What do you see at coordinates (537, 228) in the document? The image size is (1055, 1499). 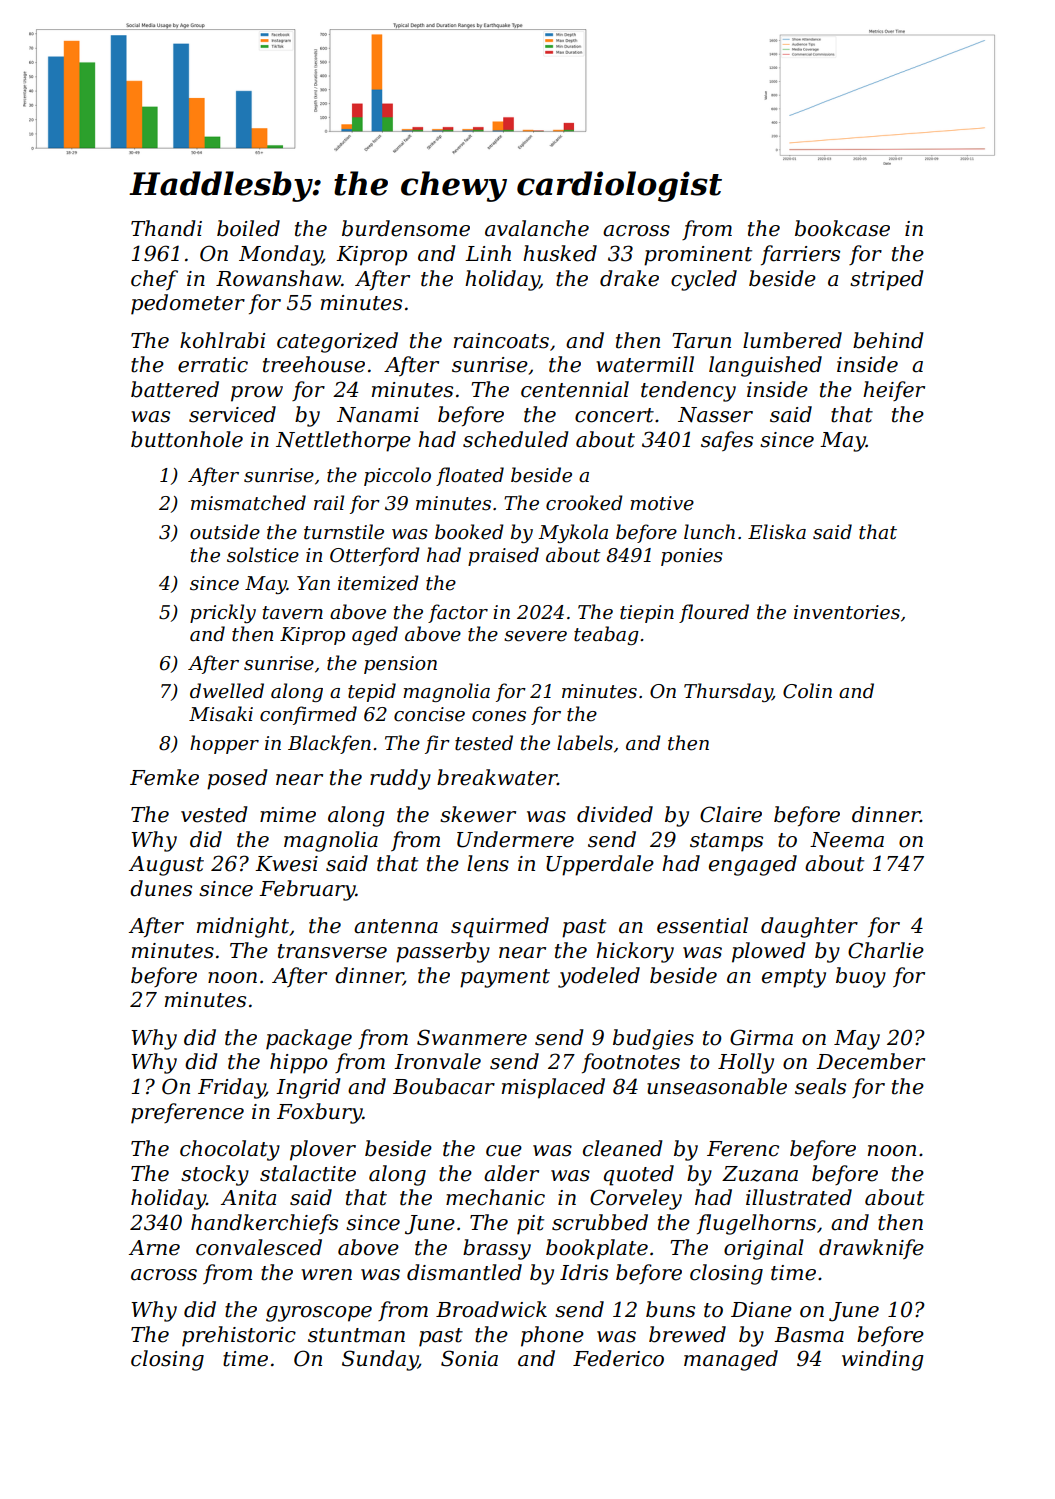 I see `avalanche` at bounding box center [537, 228].
